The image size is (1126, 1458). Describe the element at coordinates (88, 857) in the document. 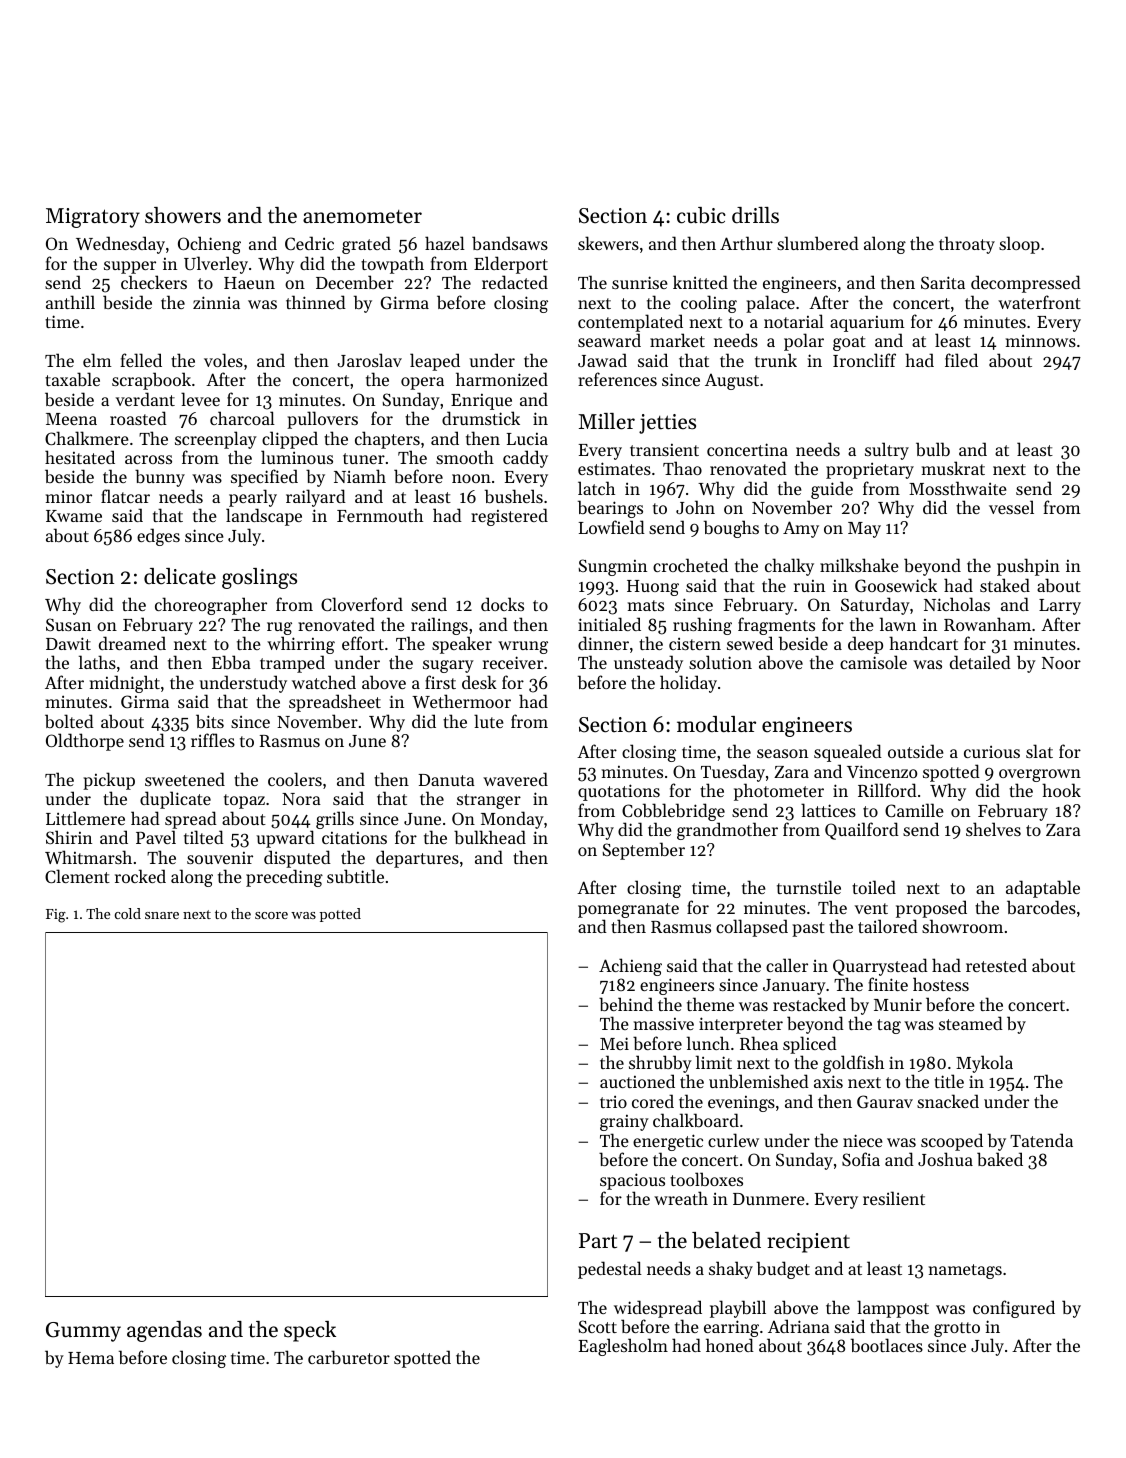

I see `Whitmarsh` at that location.
